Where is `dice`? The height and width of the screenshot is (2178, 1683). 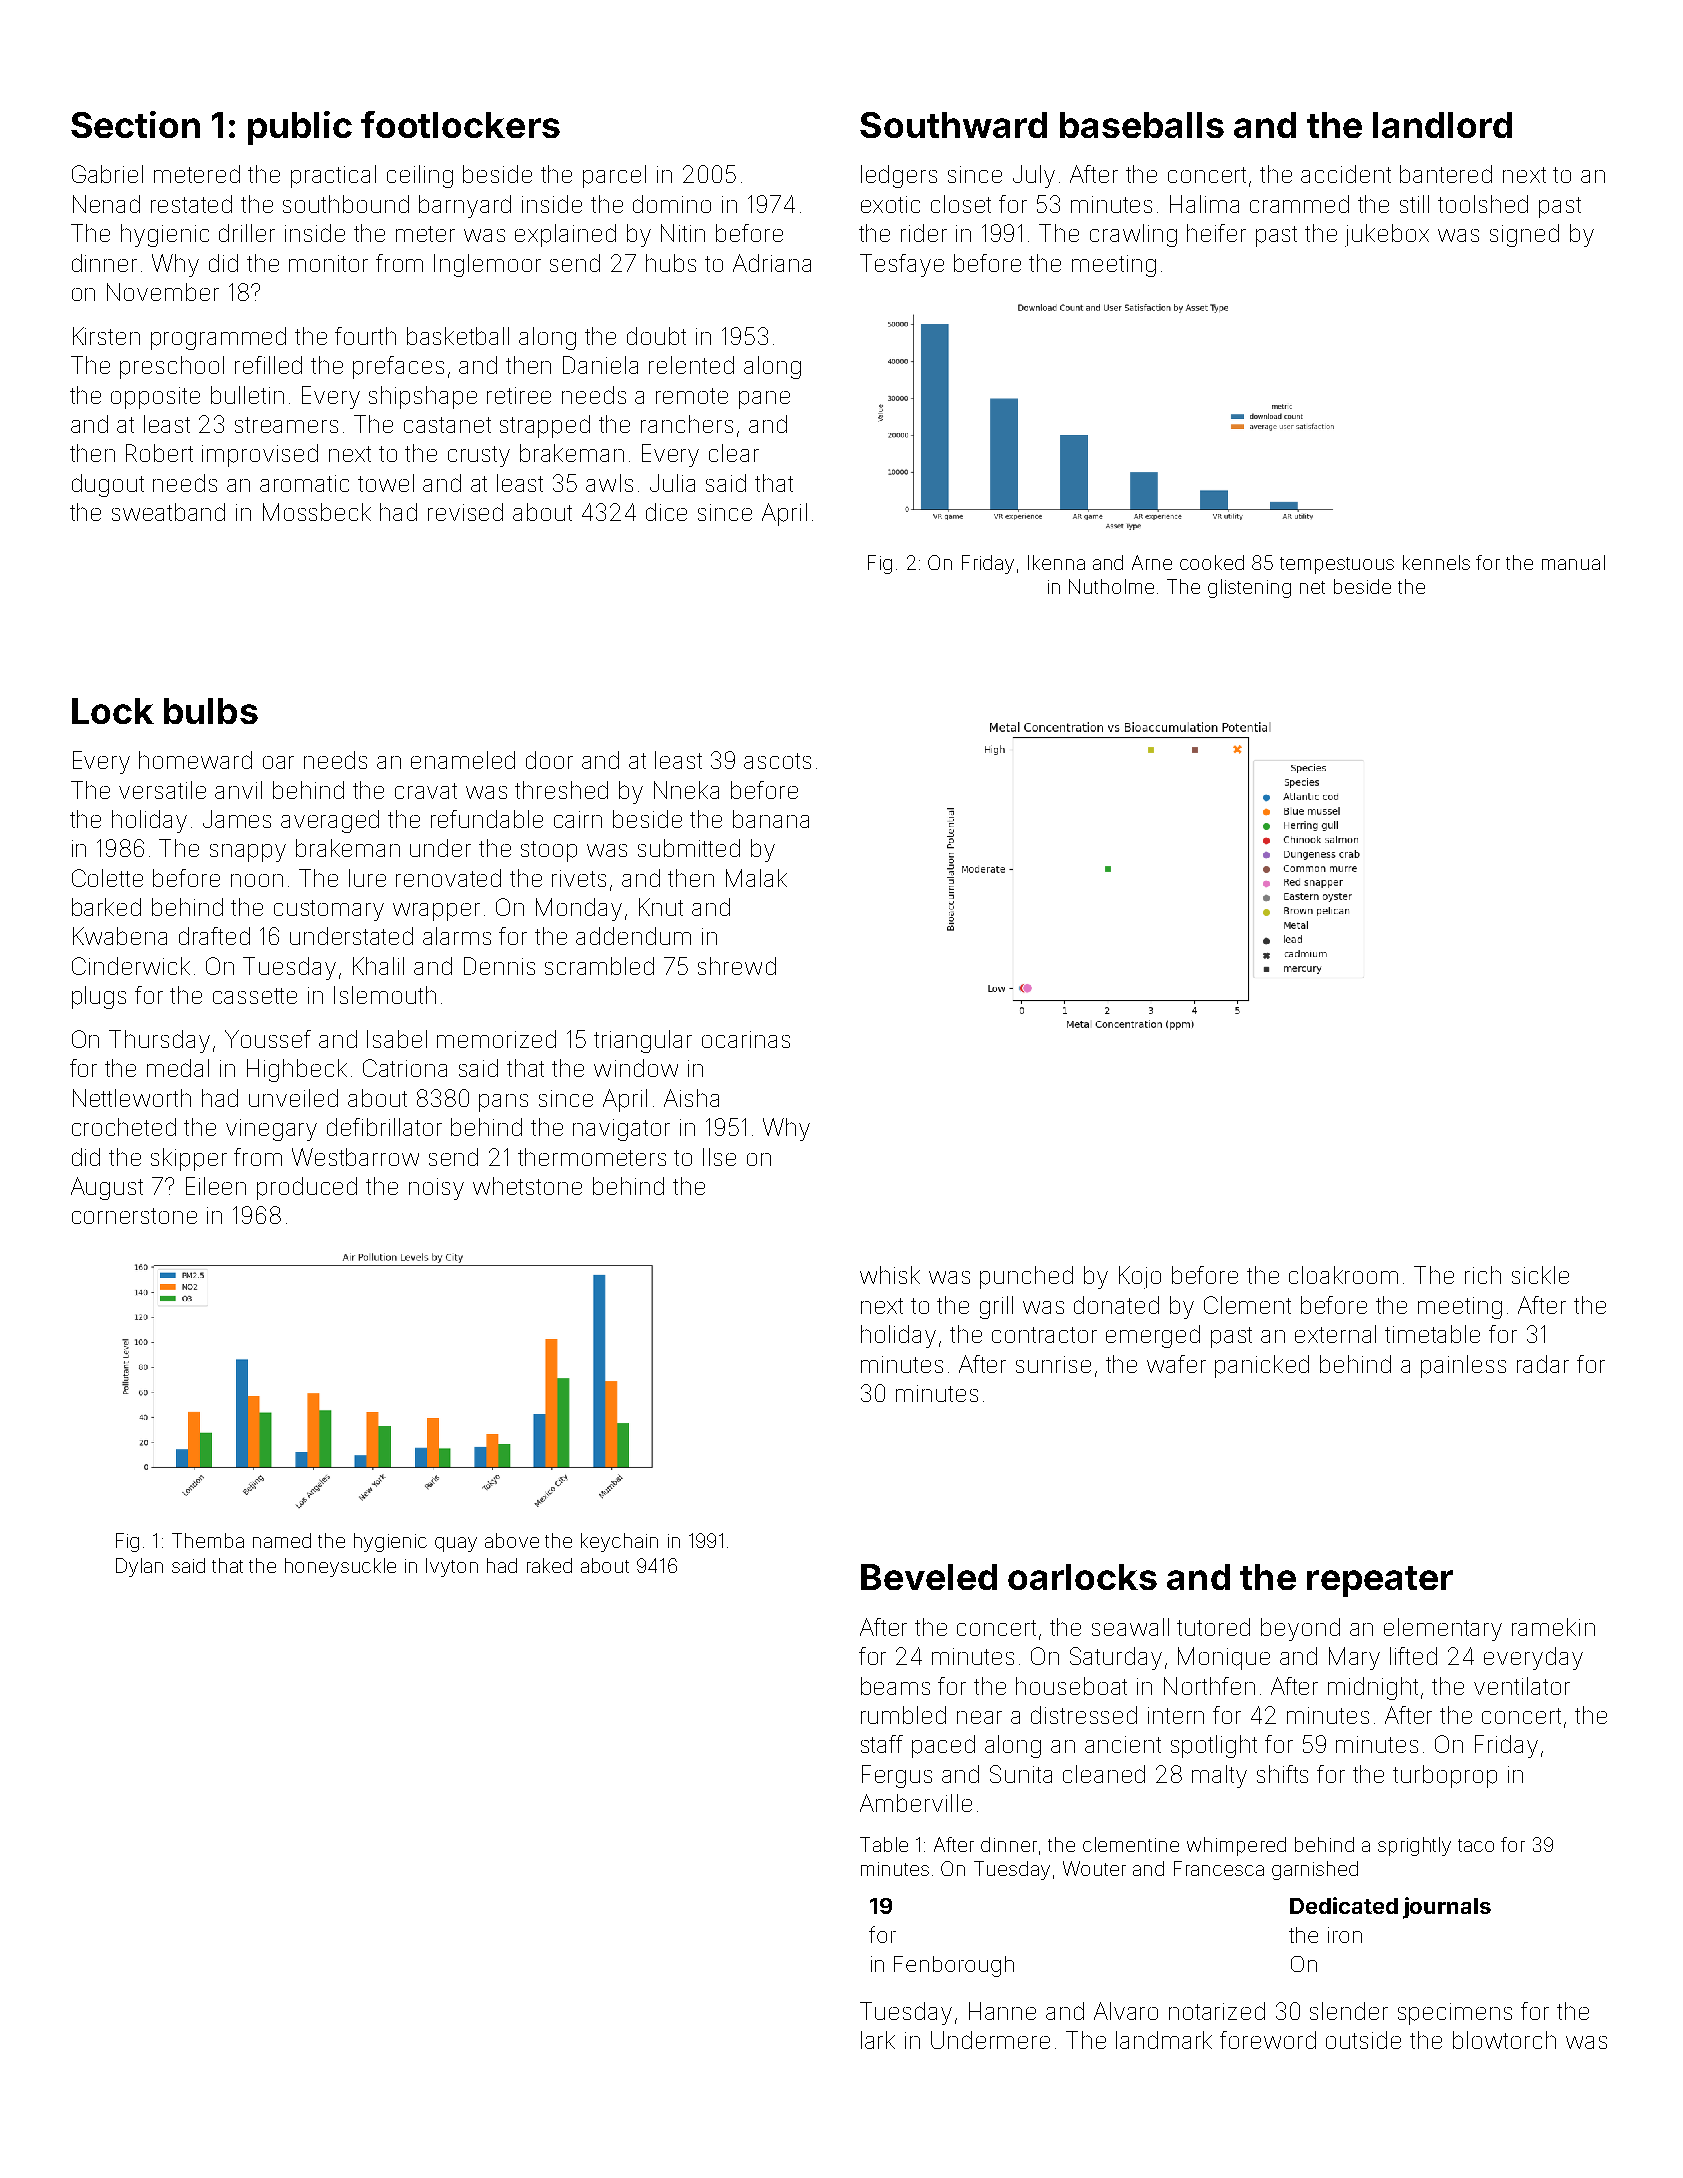
dice is located at coordinates (666, 512).
